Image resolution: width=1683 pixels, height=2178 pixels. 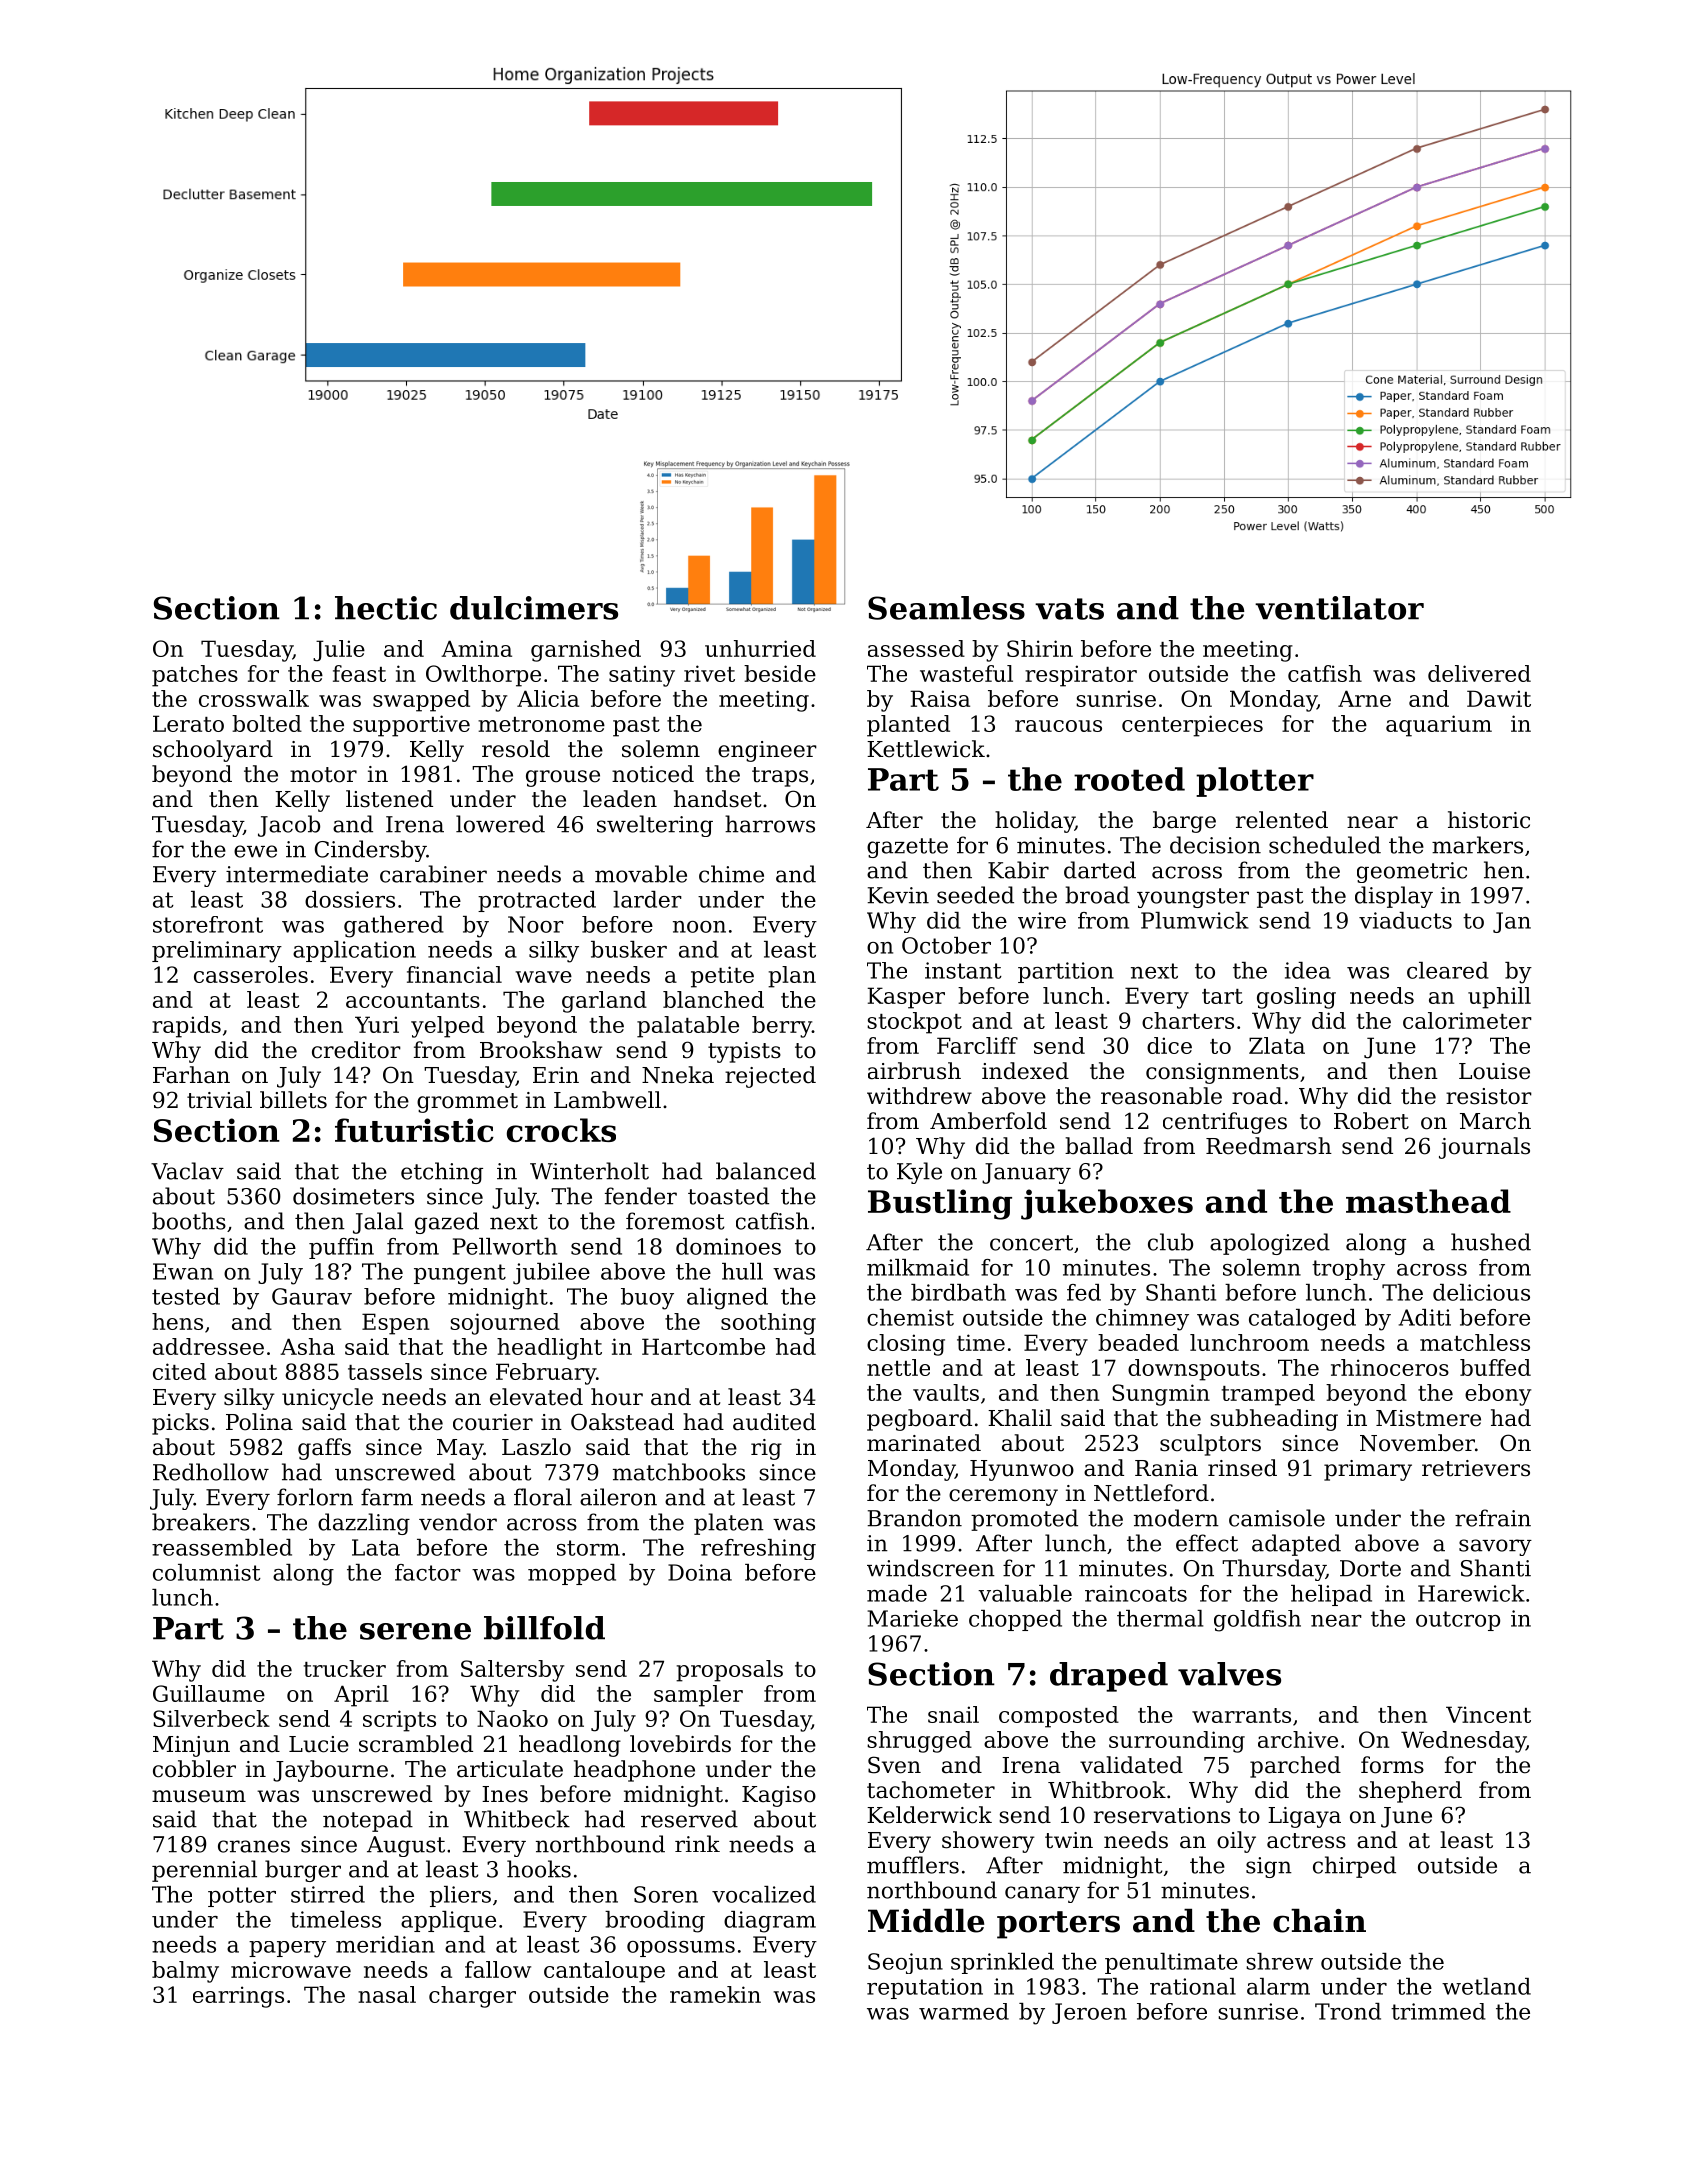 What do you see at coordinates (1494, 1071) in the screenshot?
I see `Louise` at bounding box center [1494, 1071].
